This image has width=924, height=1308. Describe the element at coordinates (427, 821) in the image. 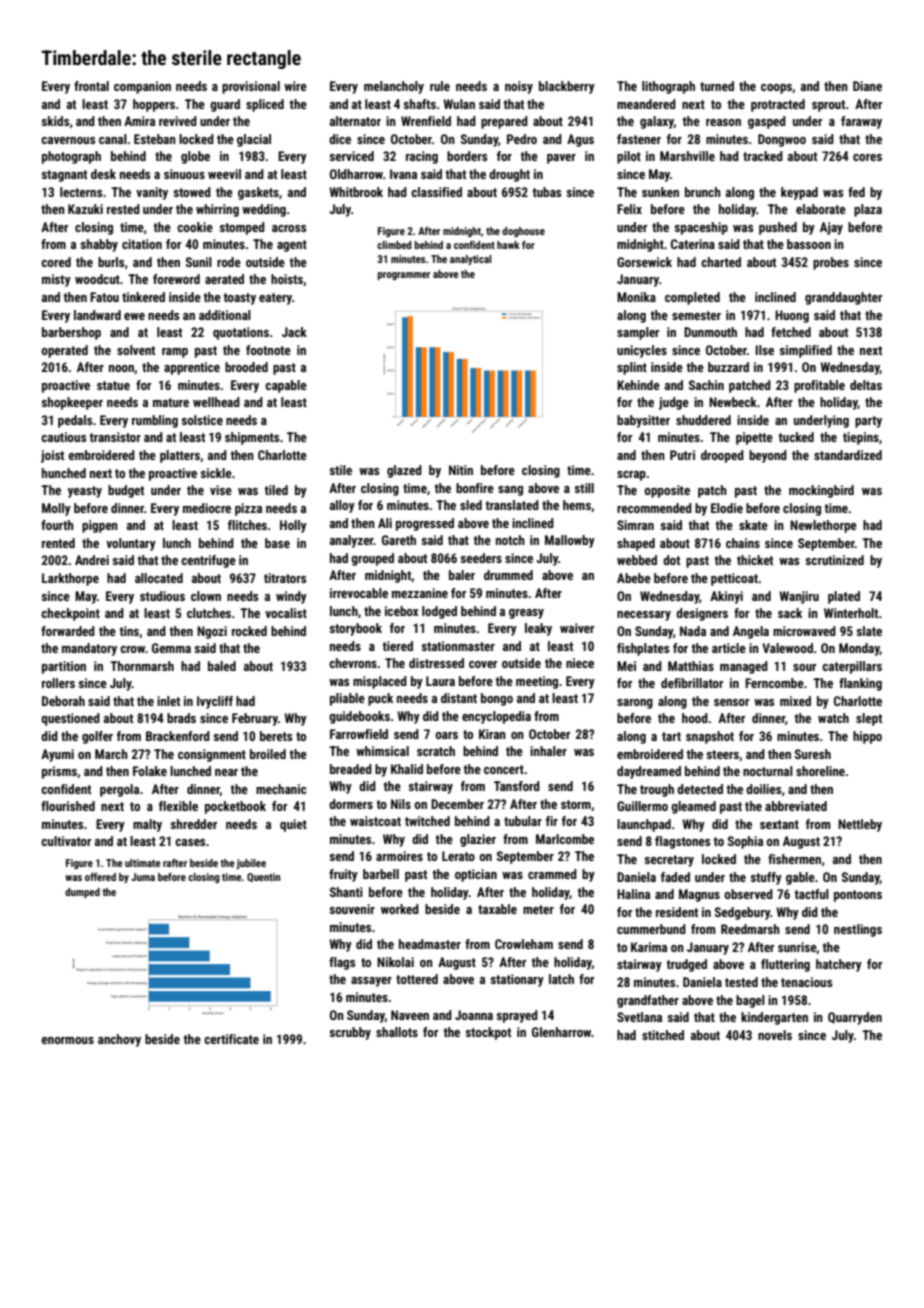

I see `twitched` at that location.
